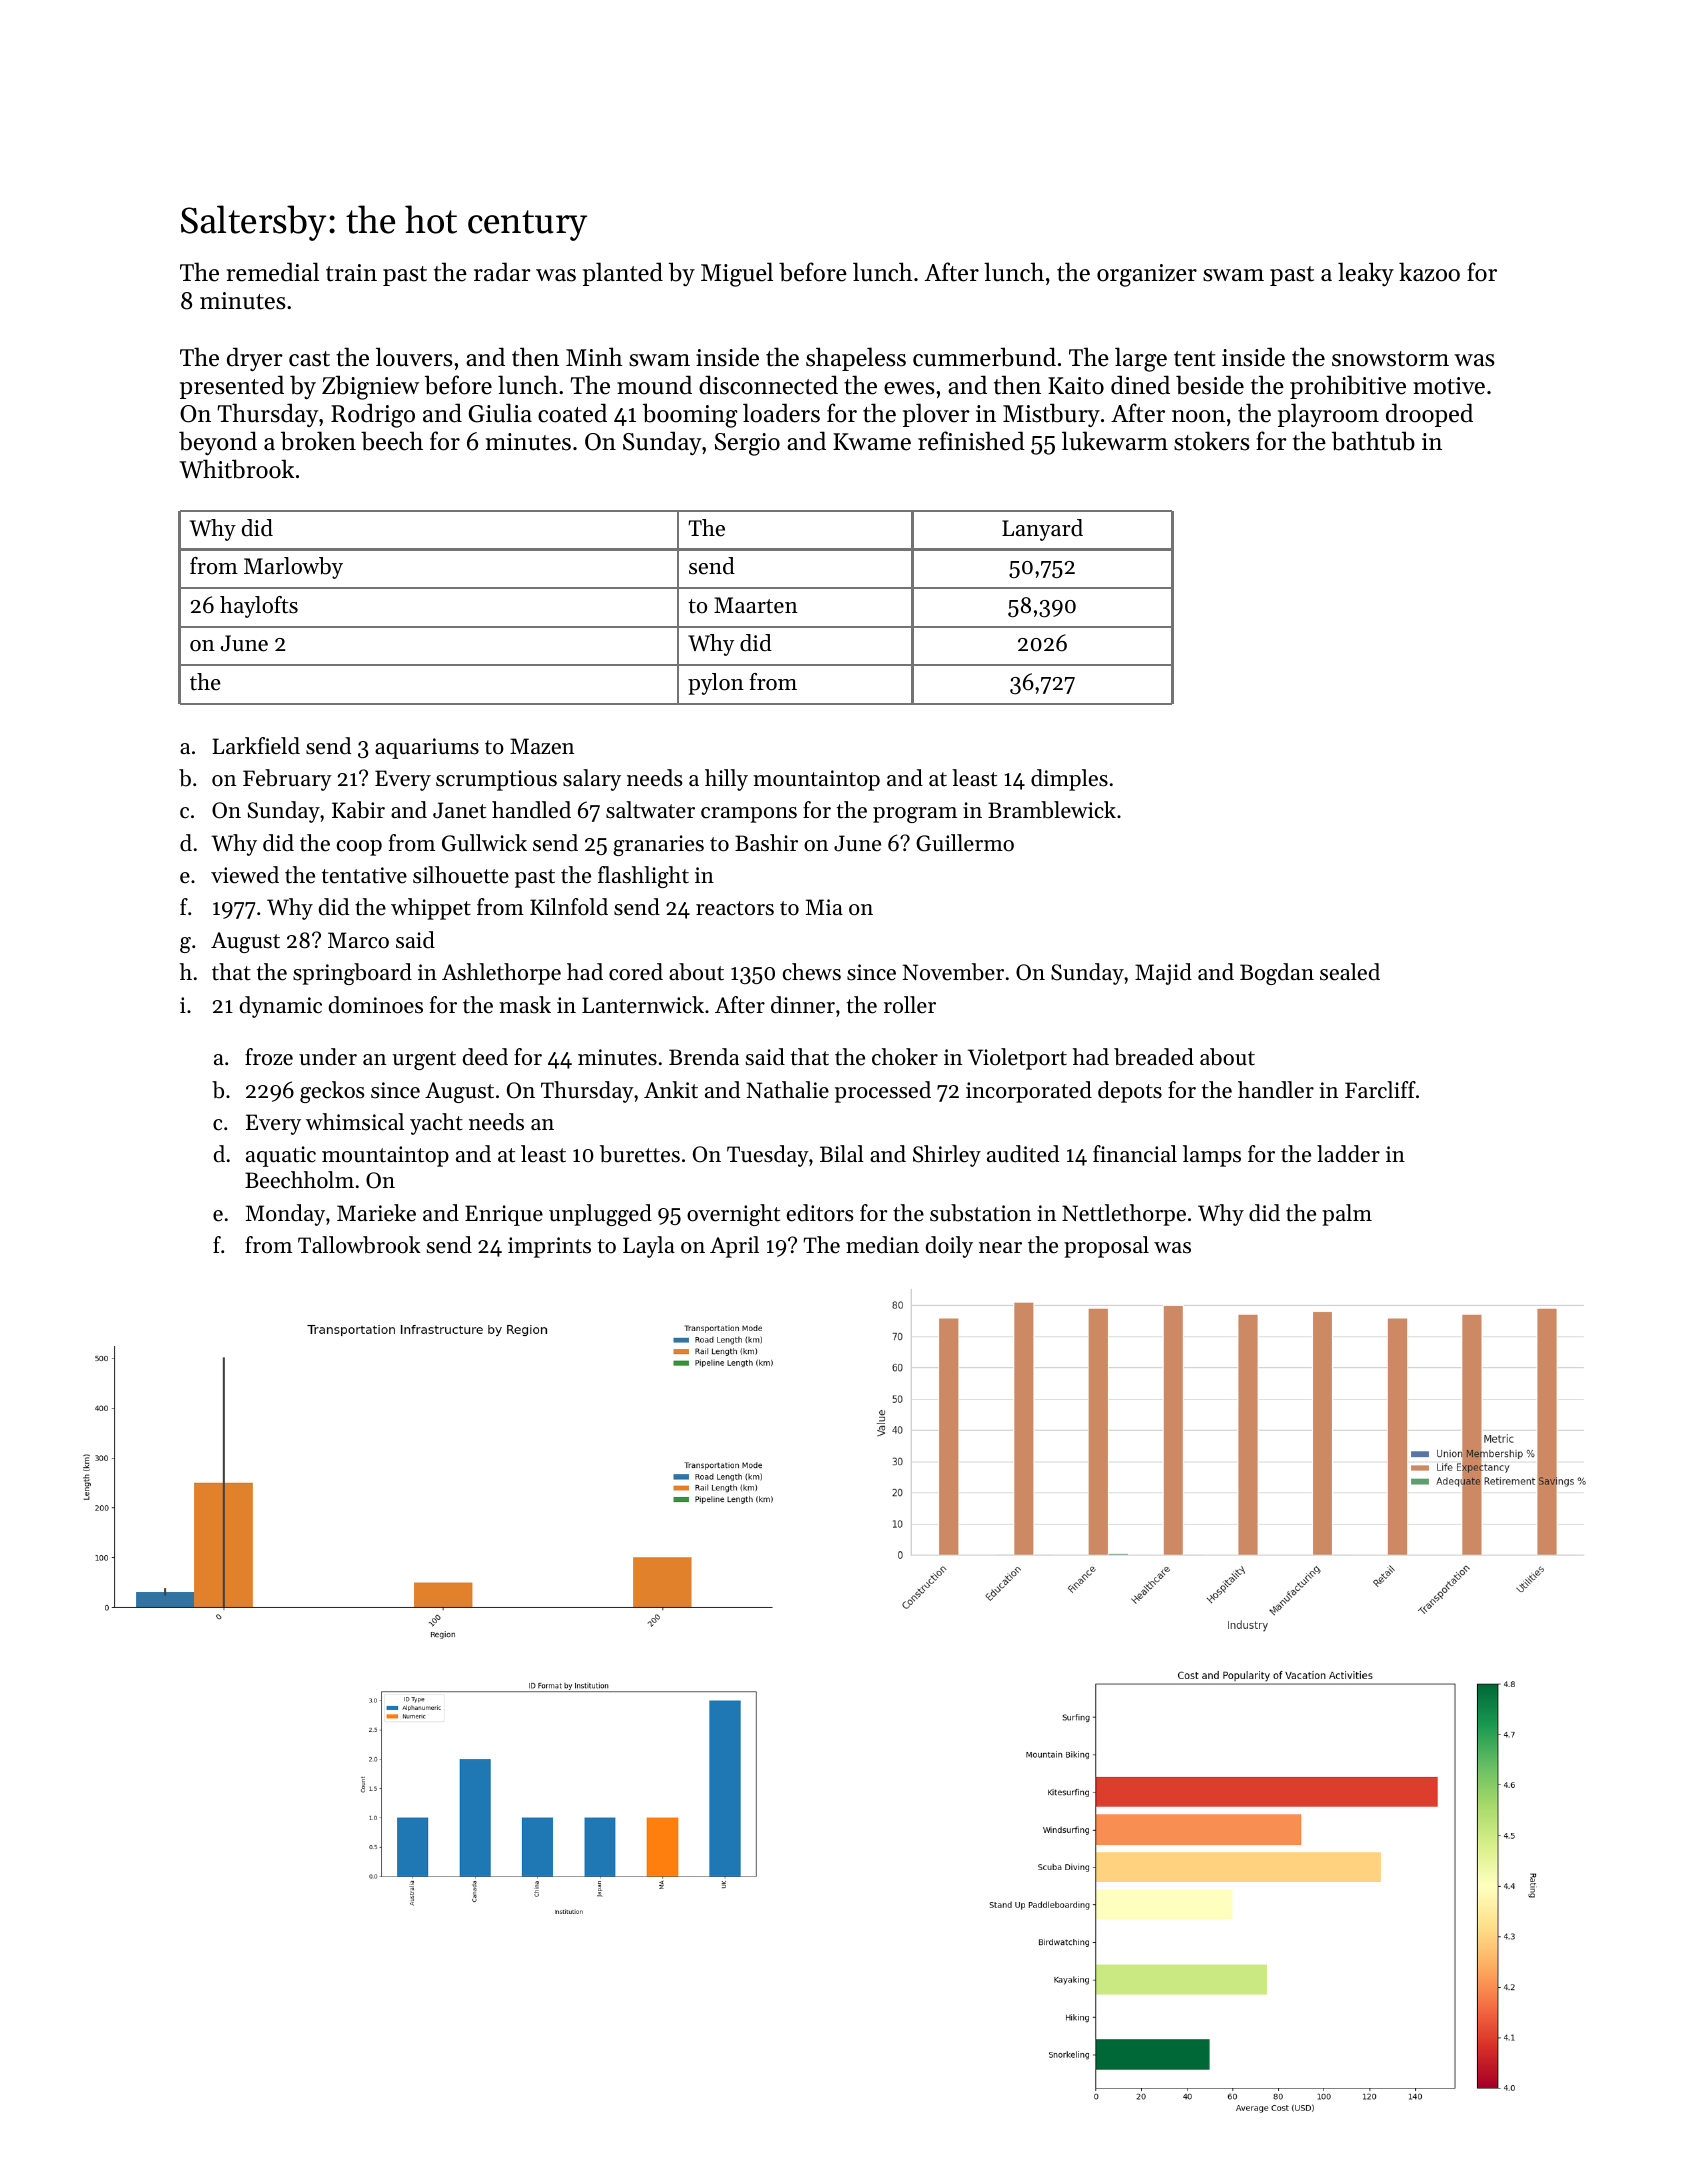 This image has width=1683, height=2178. What do you see at coordinates (623, 274) in the image?
I see `planted` at bounding box center [623, 274].
